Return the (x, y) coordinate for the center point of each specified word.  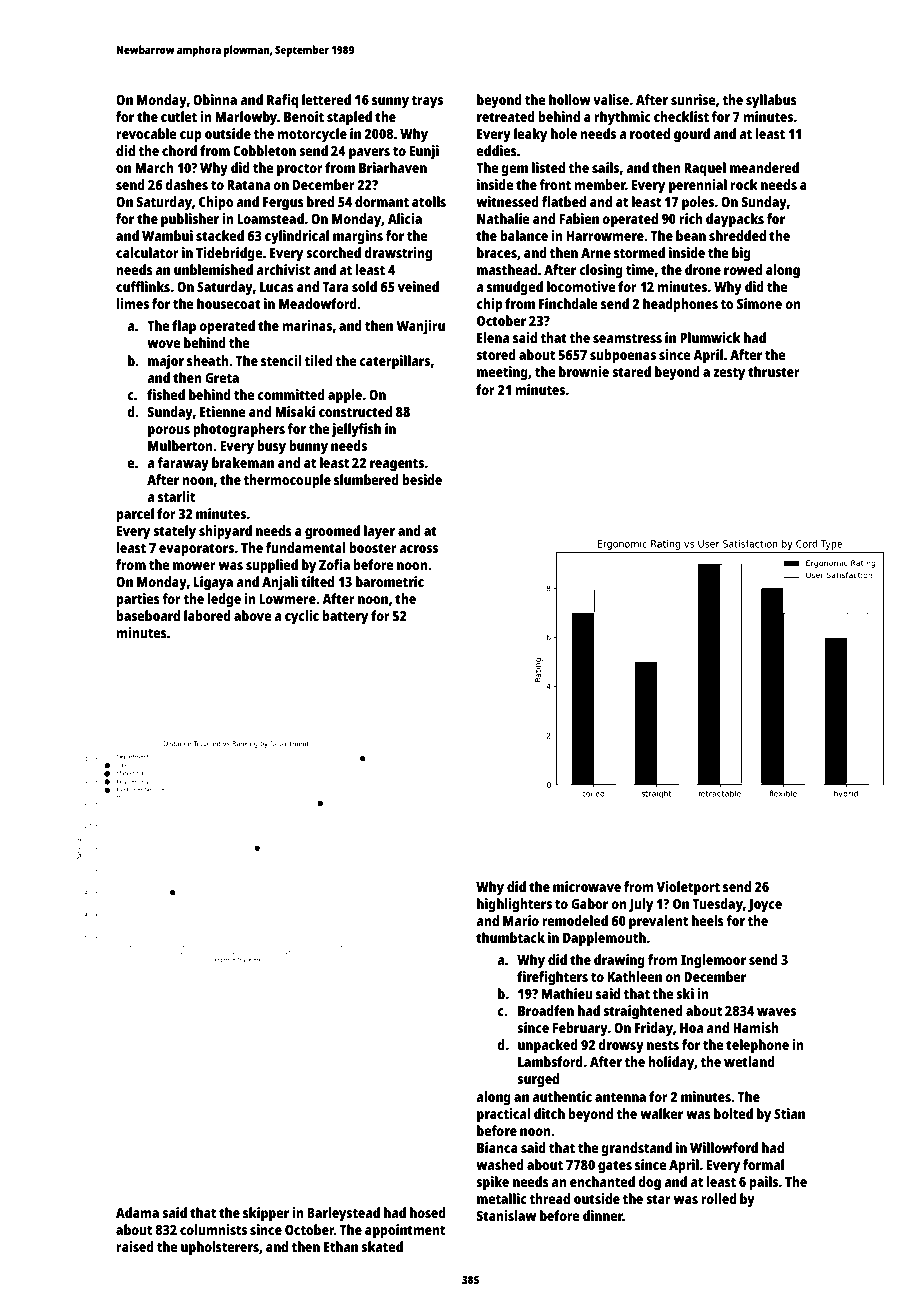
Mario (521, 920)
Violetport (688, 888)
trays (427, 102)
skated (382, 1246)
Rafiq (282, 101)
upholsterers (220, 1248)
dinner (603, 1215)
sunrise (693, 99)
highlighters (514, 905)
